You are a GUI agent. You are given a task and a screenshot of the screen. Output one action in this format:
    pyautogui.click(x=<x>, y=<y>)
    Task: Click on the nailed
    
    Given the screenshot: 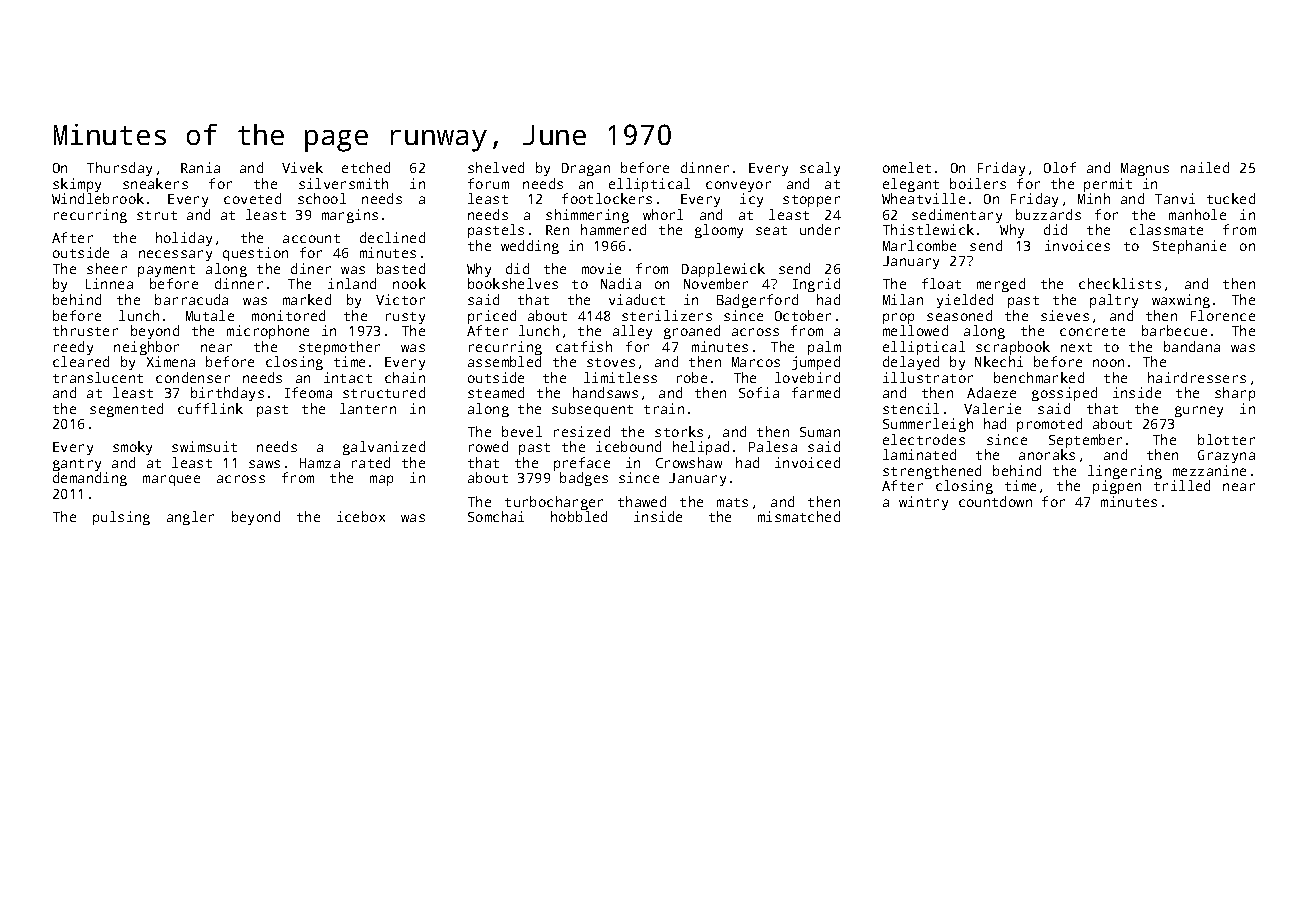 What is the action you would take?
    pyautogui.click(x=1205, y=167)
